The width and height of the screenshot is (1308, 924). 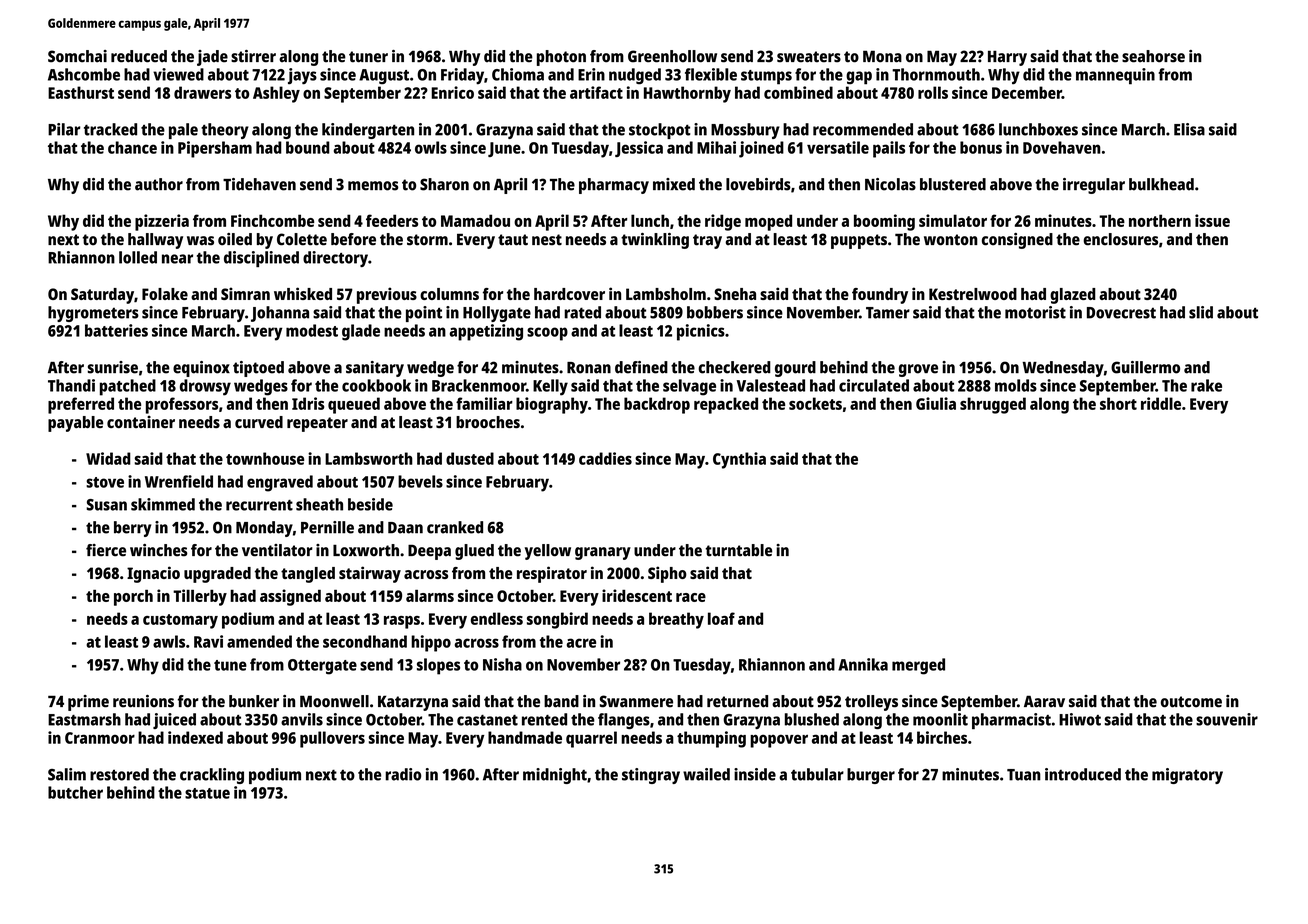 I want to click on tubular, so click(x=817, y=774).
